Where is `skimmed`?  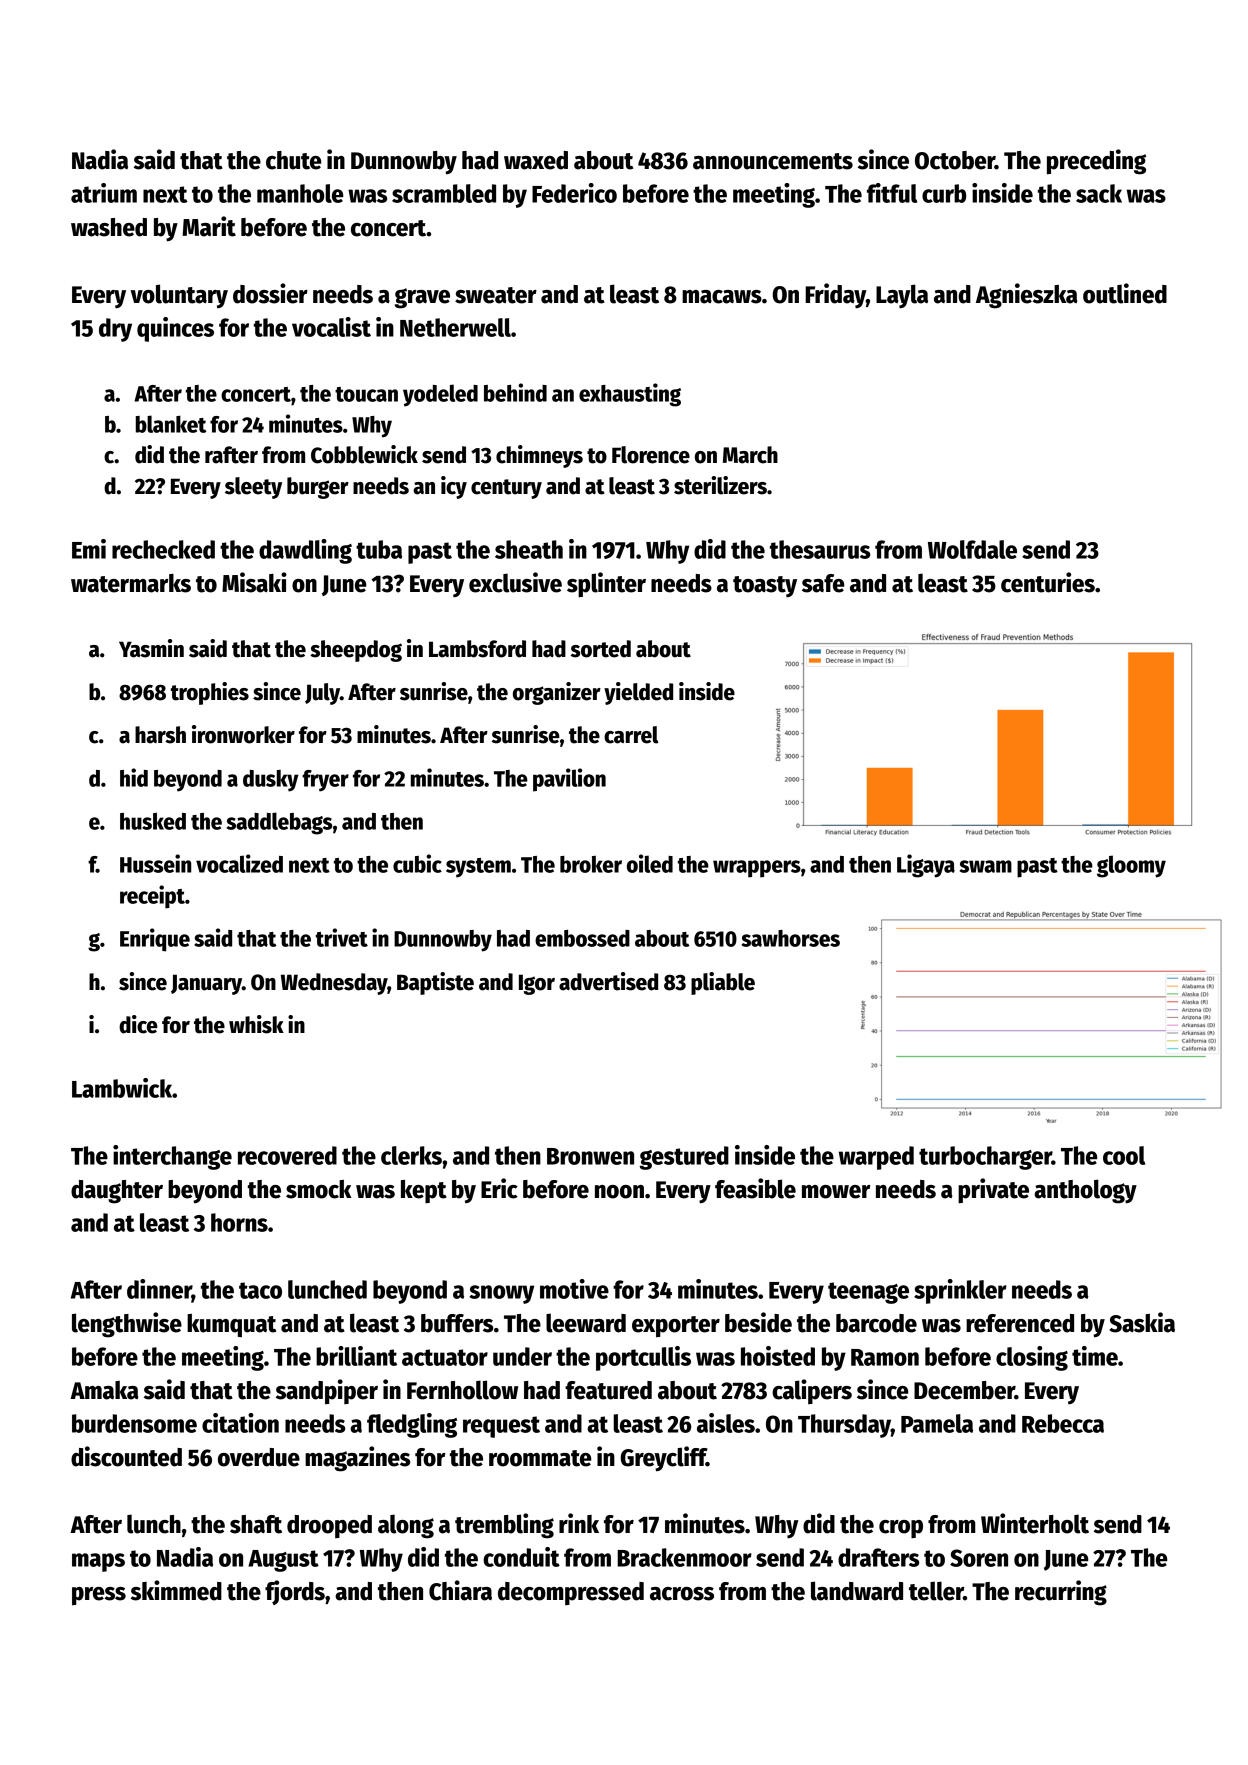
skimmed is located at coordinates (176, 1590).
